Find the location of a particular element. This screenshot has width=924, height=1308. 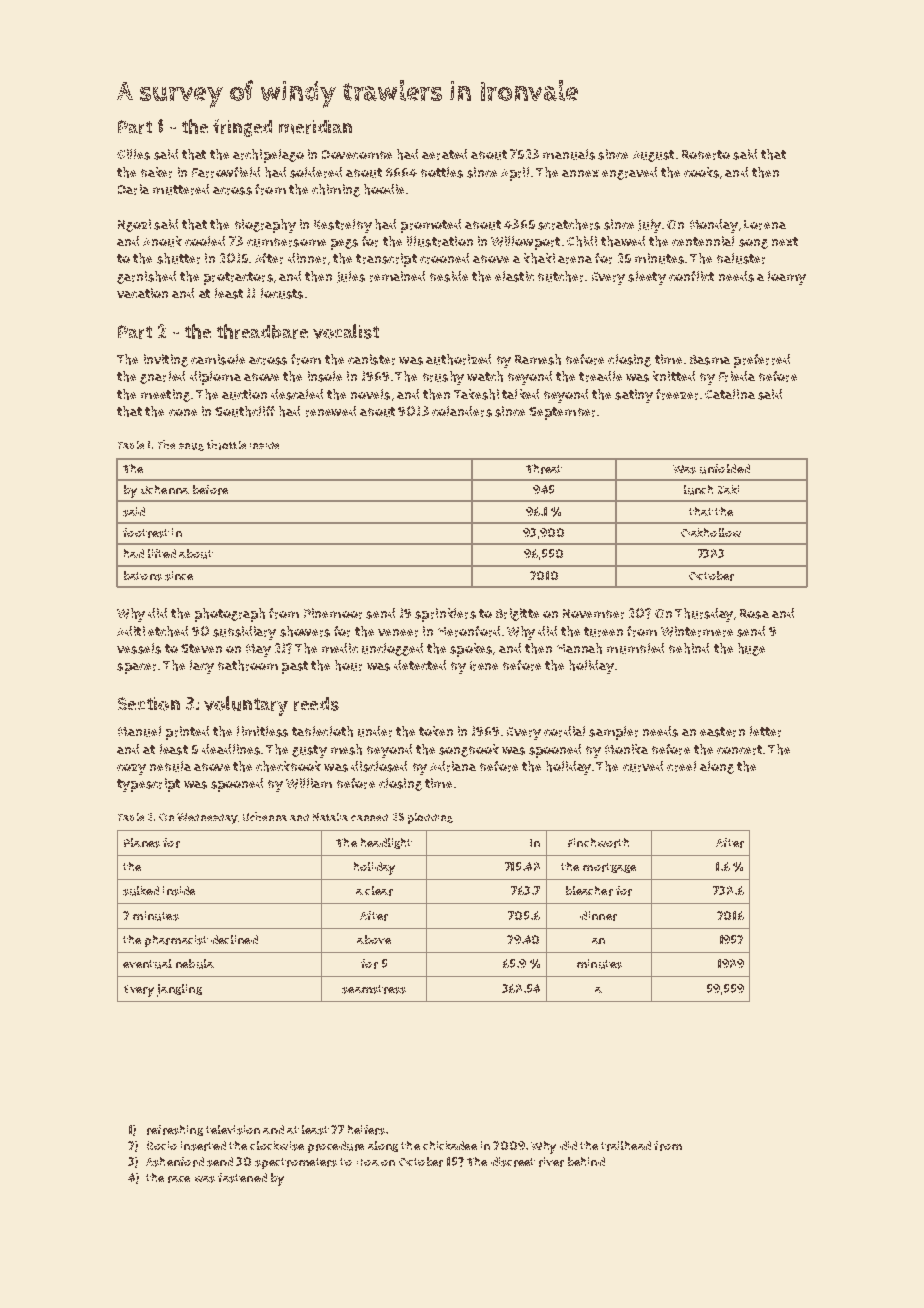

throttle is located at coordinates (226, 445).
